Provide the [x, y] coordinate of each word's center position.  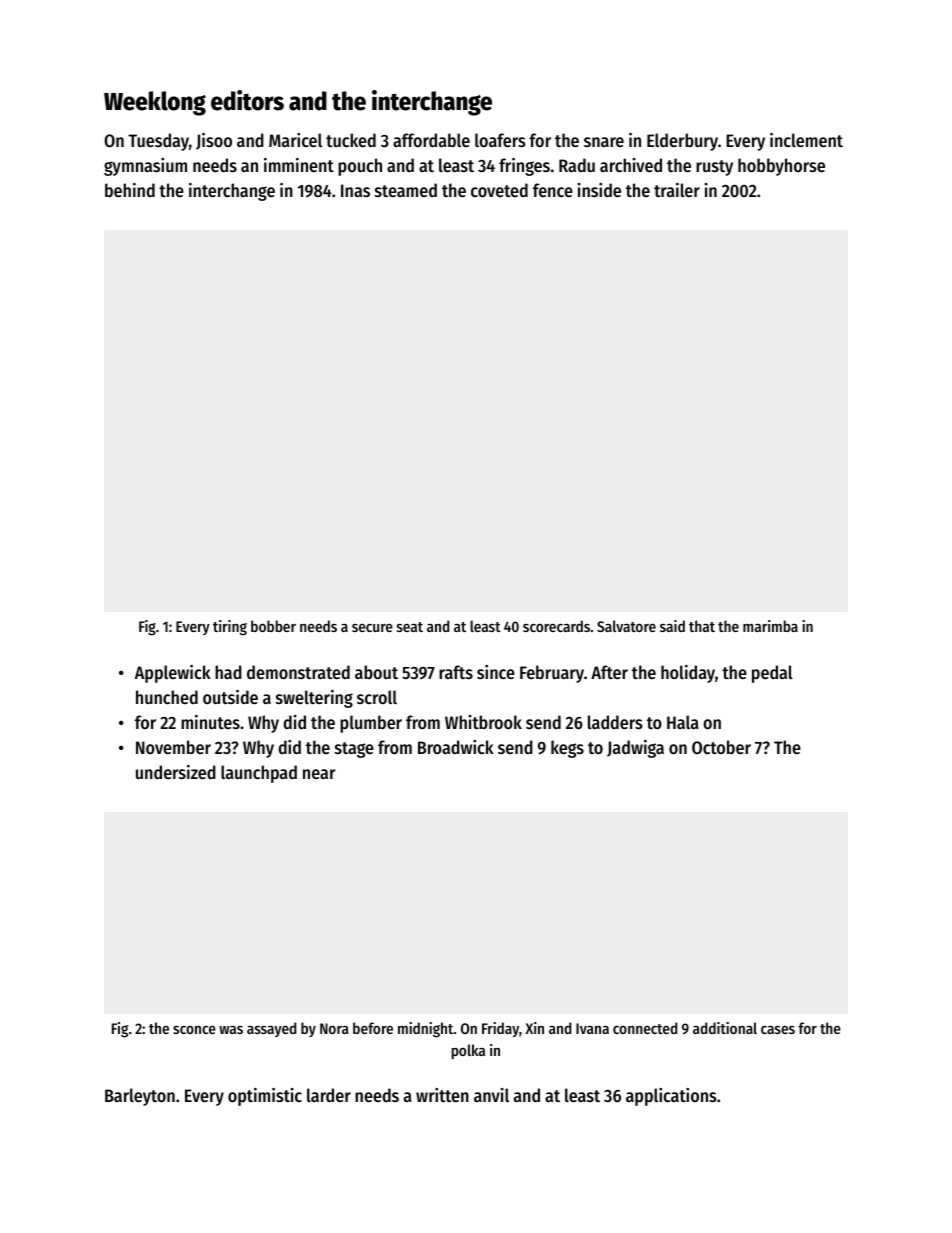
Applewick [173, 674]
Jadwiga [635, 749]
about [376, 672]
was [231, 1030]
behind [130, 190]
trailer [677, 190]
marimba [770, 626]
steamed [406, 190]
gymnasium [145, 167]
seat [410, 627]
